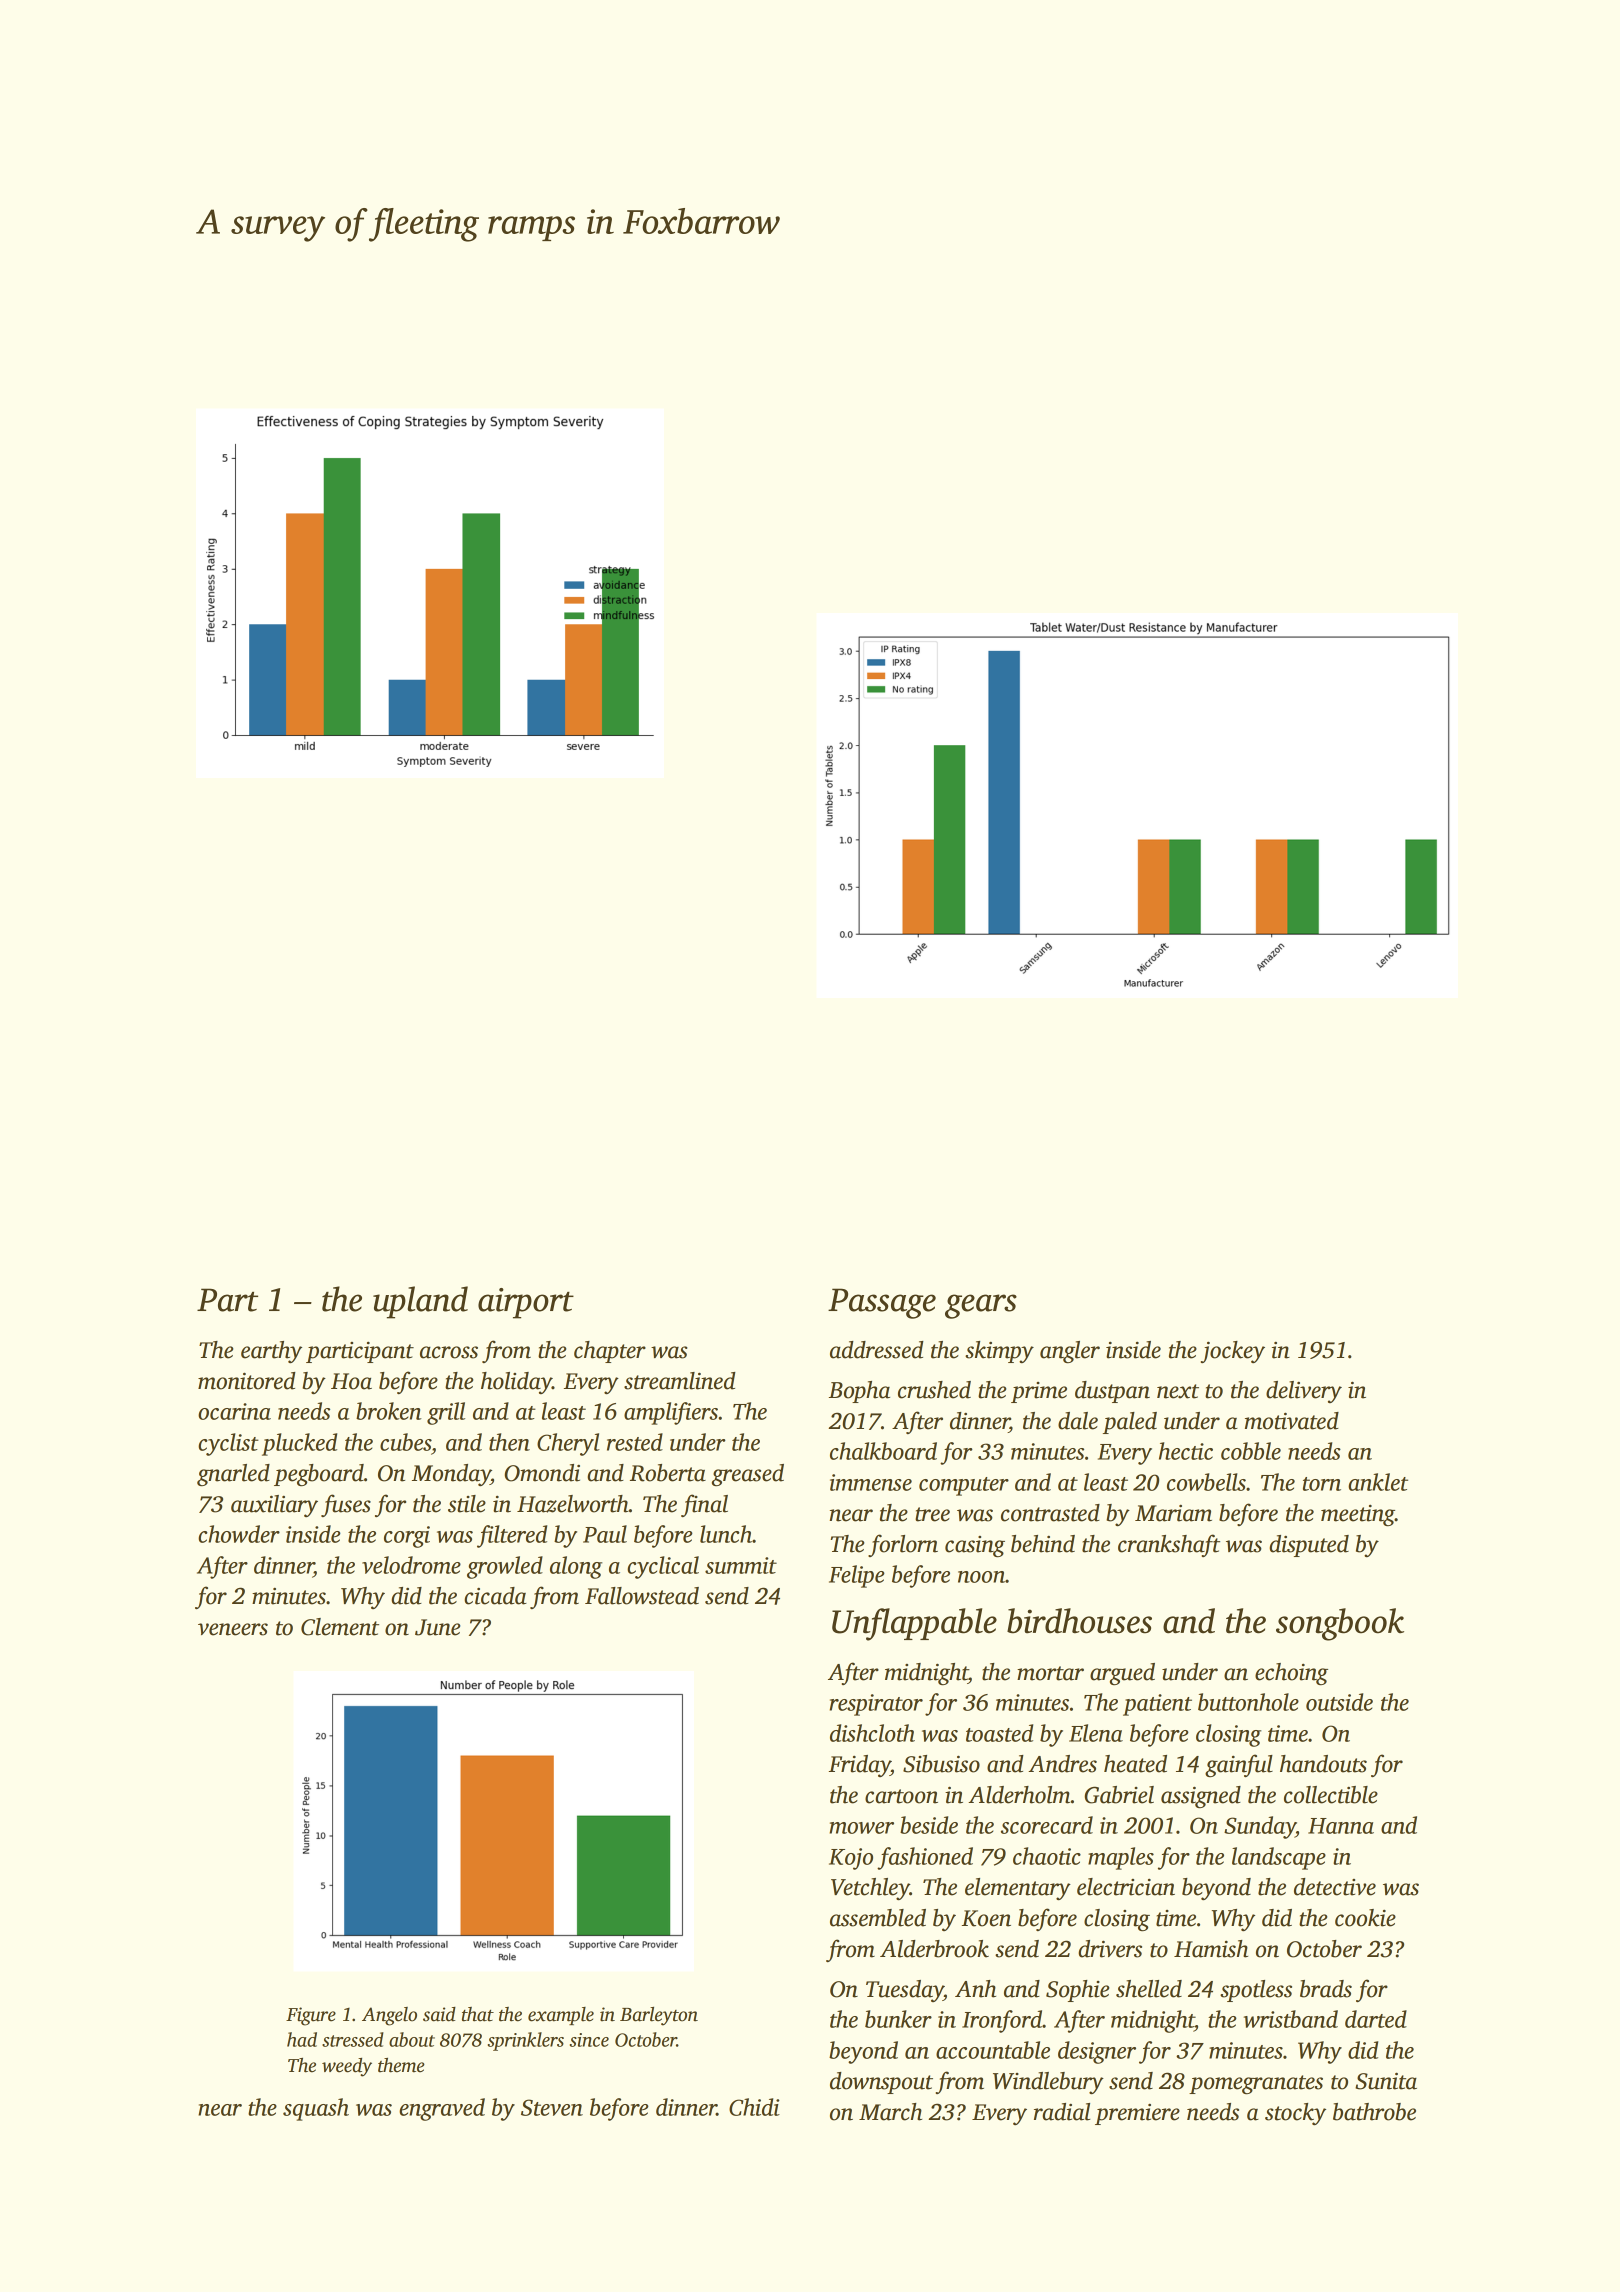 The height and width of the document is (2292, 1620). What do you see at coordinates (1340, 1624) in the document?
I see `songbook` at bounding box center [1340, 1624].
